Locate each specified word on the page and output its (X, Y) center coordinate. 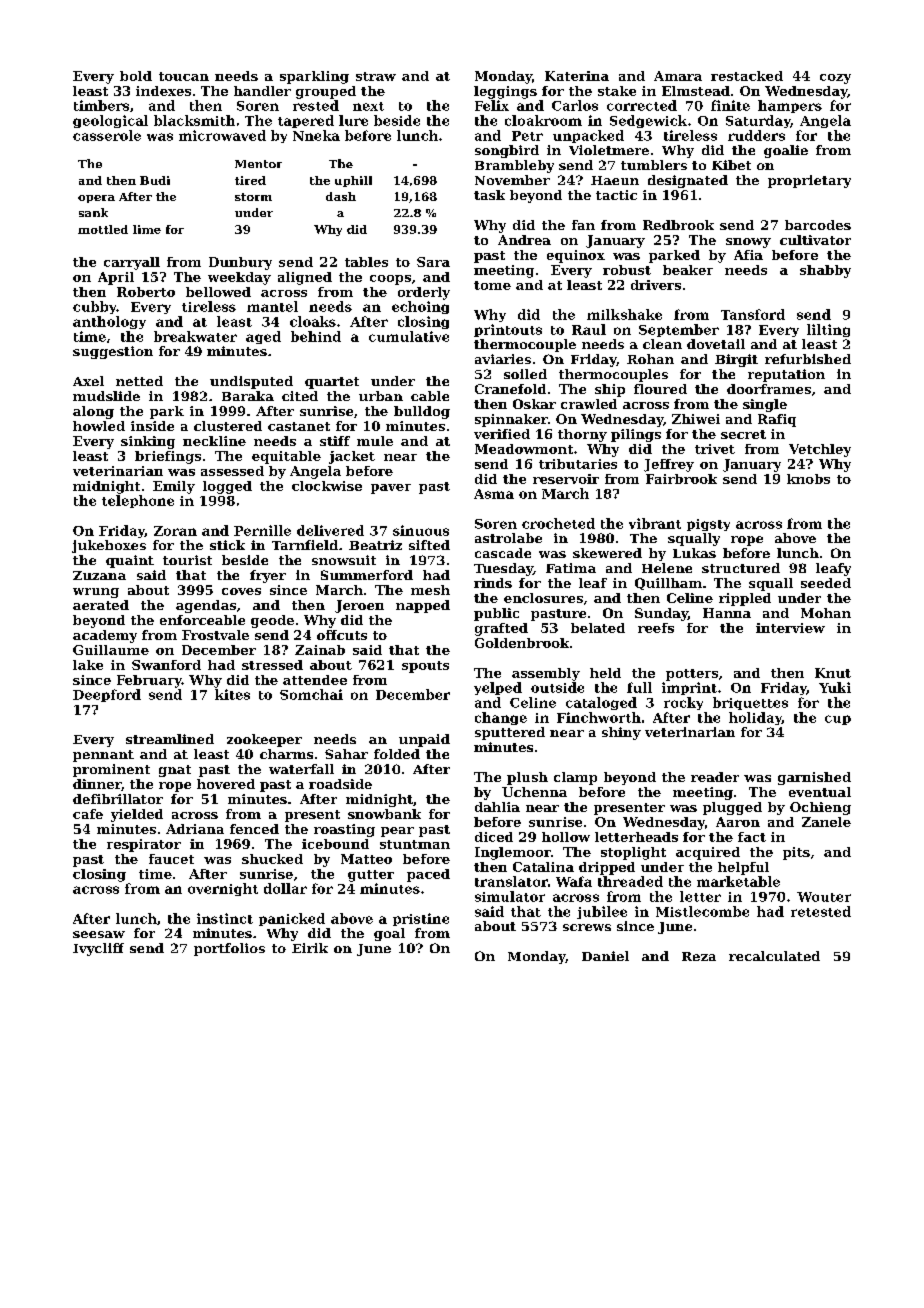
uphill (353, 181)
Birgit (736, 360)
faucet (171, 859)
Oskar (534, 404)
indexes (163, 91)
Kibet (731, 165)
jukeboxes (109, 546)
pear (397, 832)
